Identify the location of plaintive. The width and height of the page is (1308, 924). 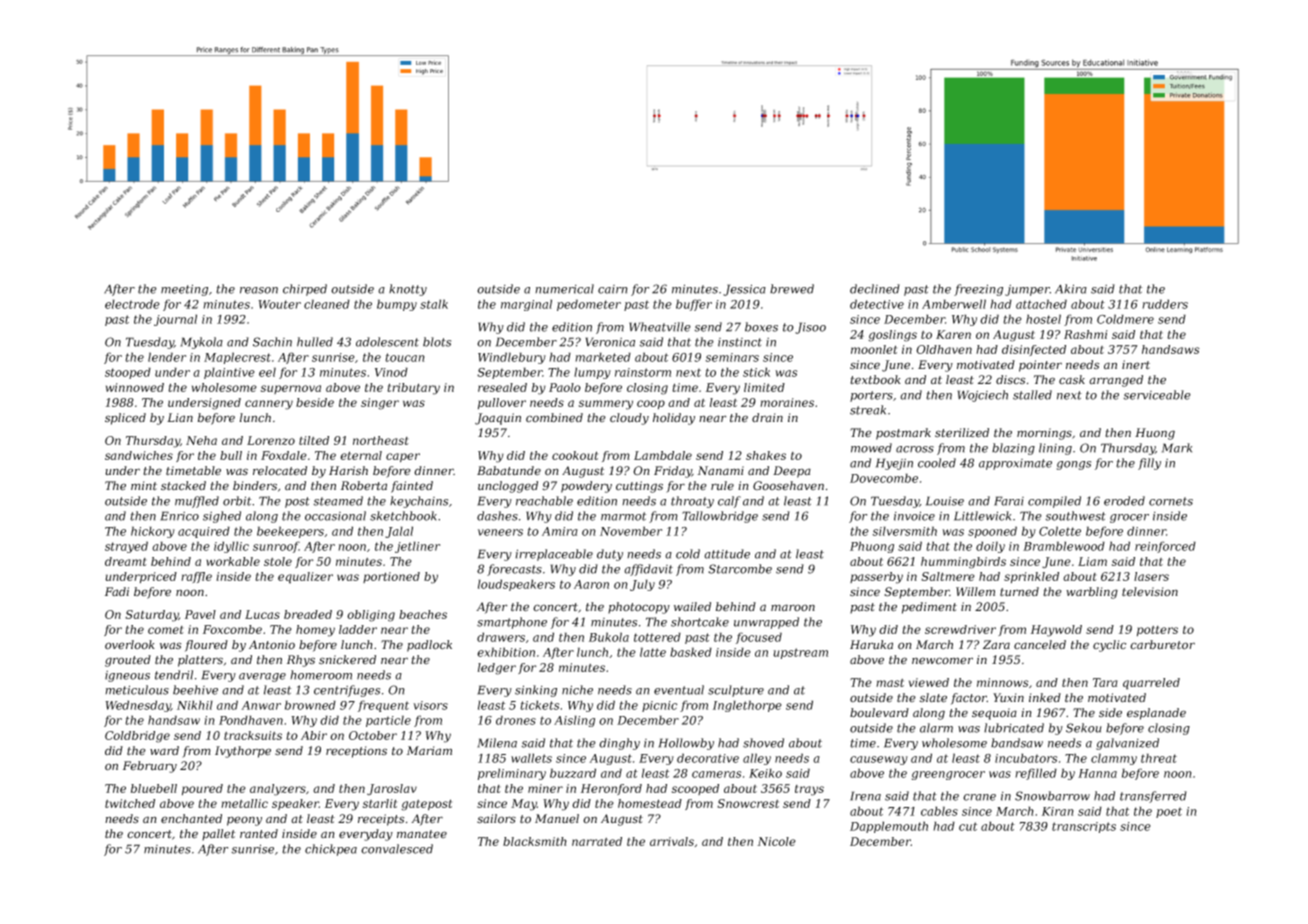
(229, 373).
